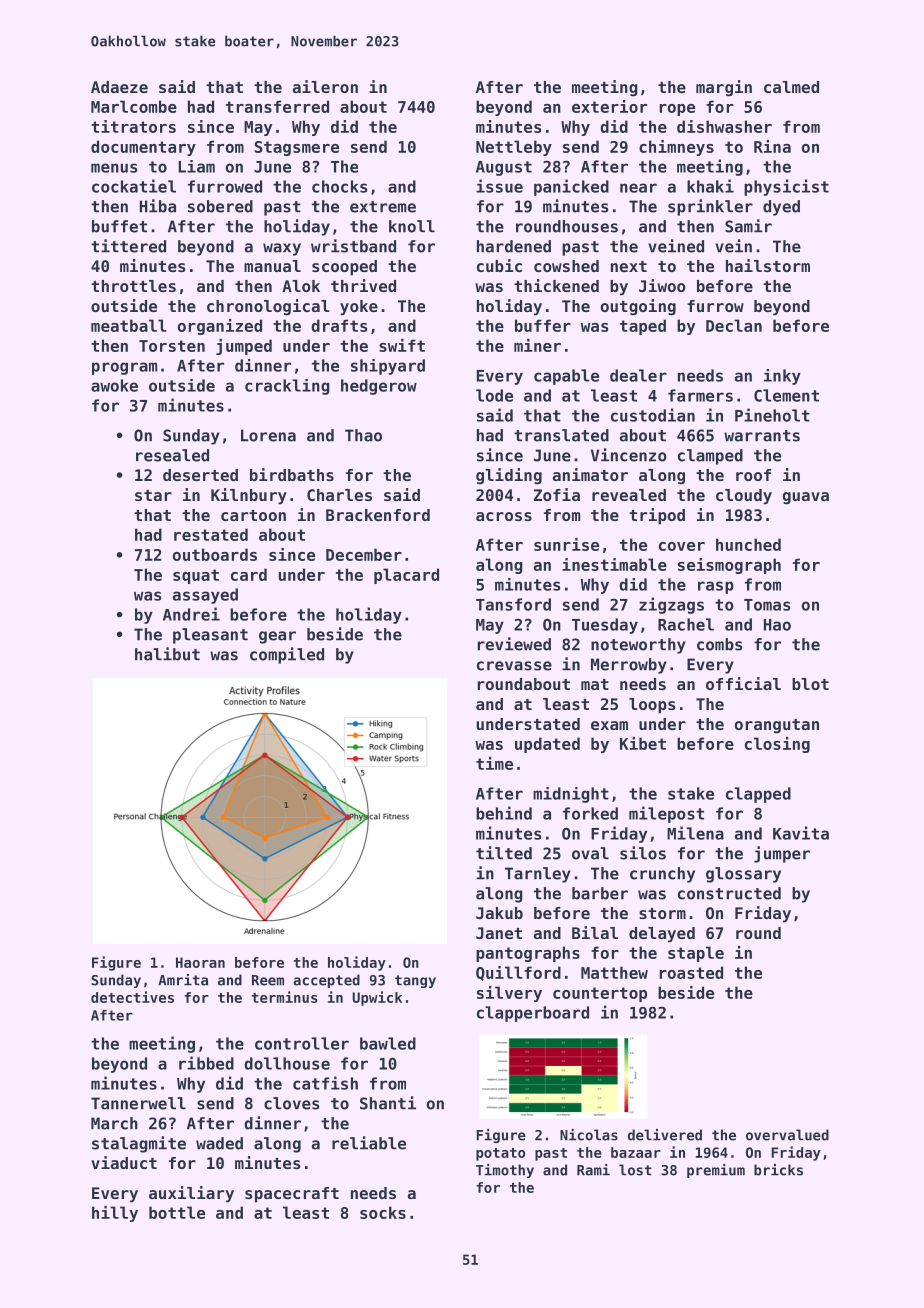 Image resolution: width=924 pixels, height=1308 pixels. What do you see at coordinates (359, 308) in the screenshot?
I see `yoke` at bounding box center [359, 308].
